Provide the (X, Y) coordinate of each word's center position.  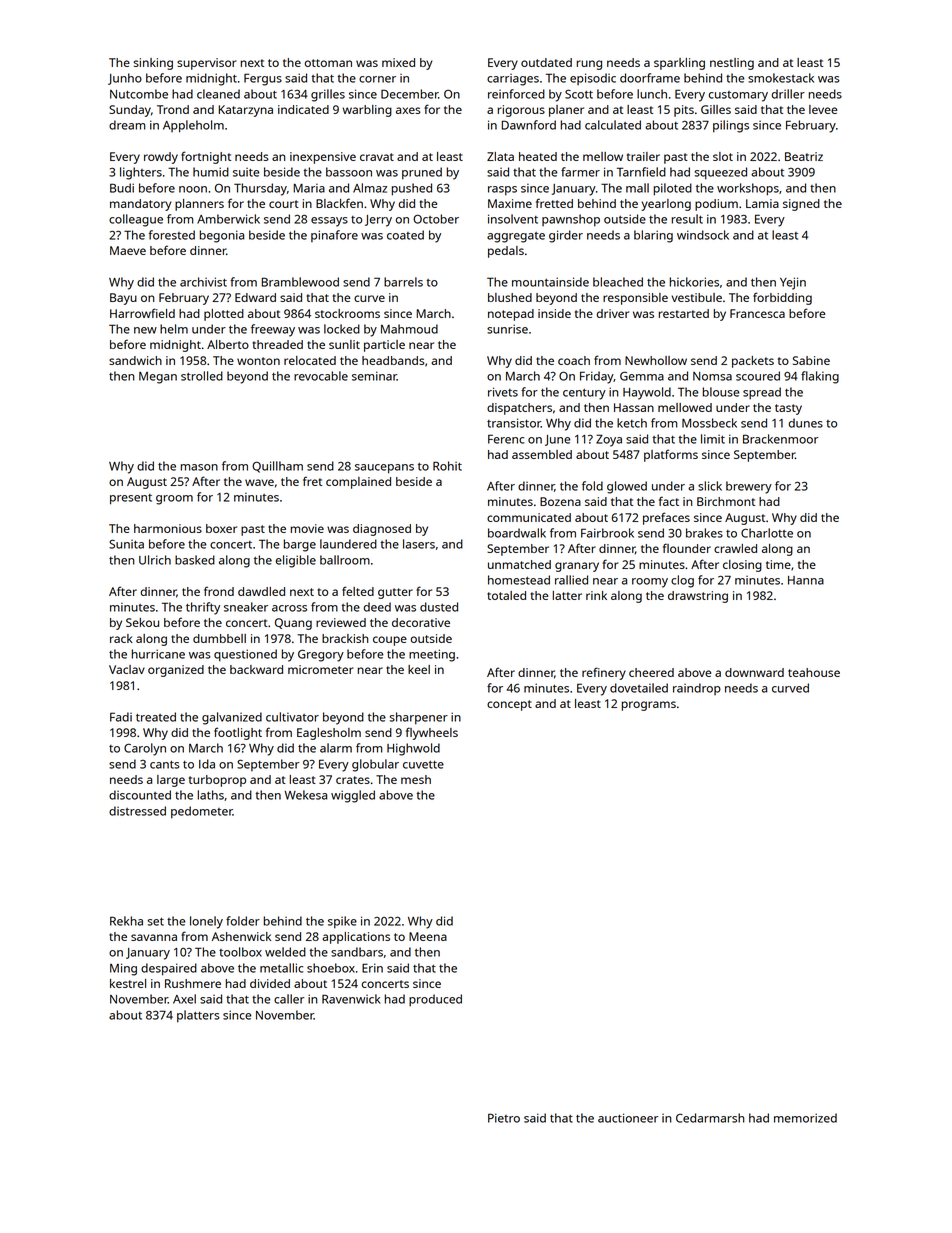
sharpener (418, 718)
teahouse (814, 672)
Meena (428, 936)
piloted (673, 189)
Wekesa (305, 795)
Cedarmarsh (710, 1118)
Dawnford (529, 125)
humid (211, 172)
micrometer (321, 669)
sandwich (135, 360)
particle (384, 346)
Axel (184, 999)
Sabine (811, 360)
